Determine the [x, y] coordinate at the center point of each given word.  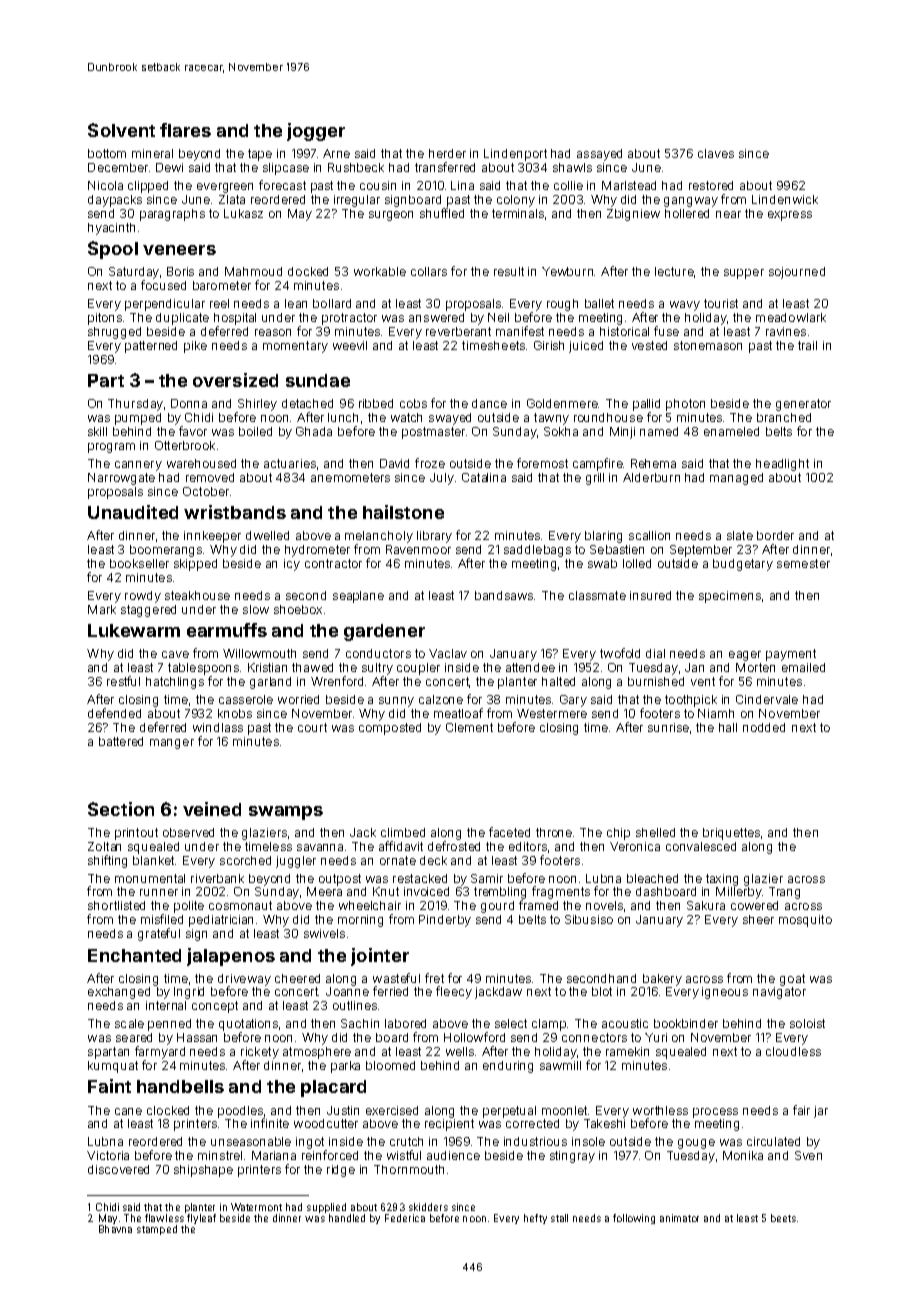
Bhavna [115, 1229]
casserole [246, 699]
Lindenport [515, 155]
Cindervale [767, 699]
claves [716, 153]
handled [347, 1218]
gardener [384, 632]
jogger [316, 132]
